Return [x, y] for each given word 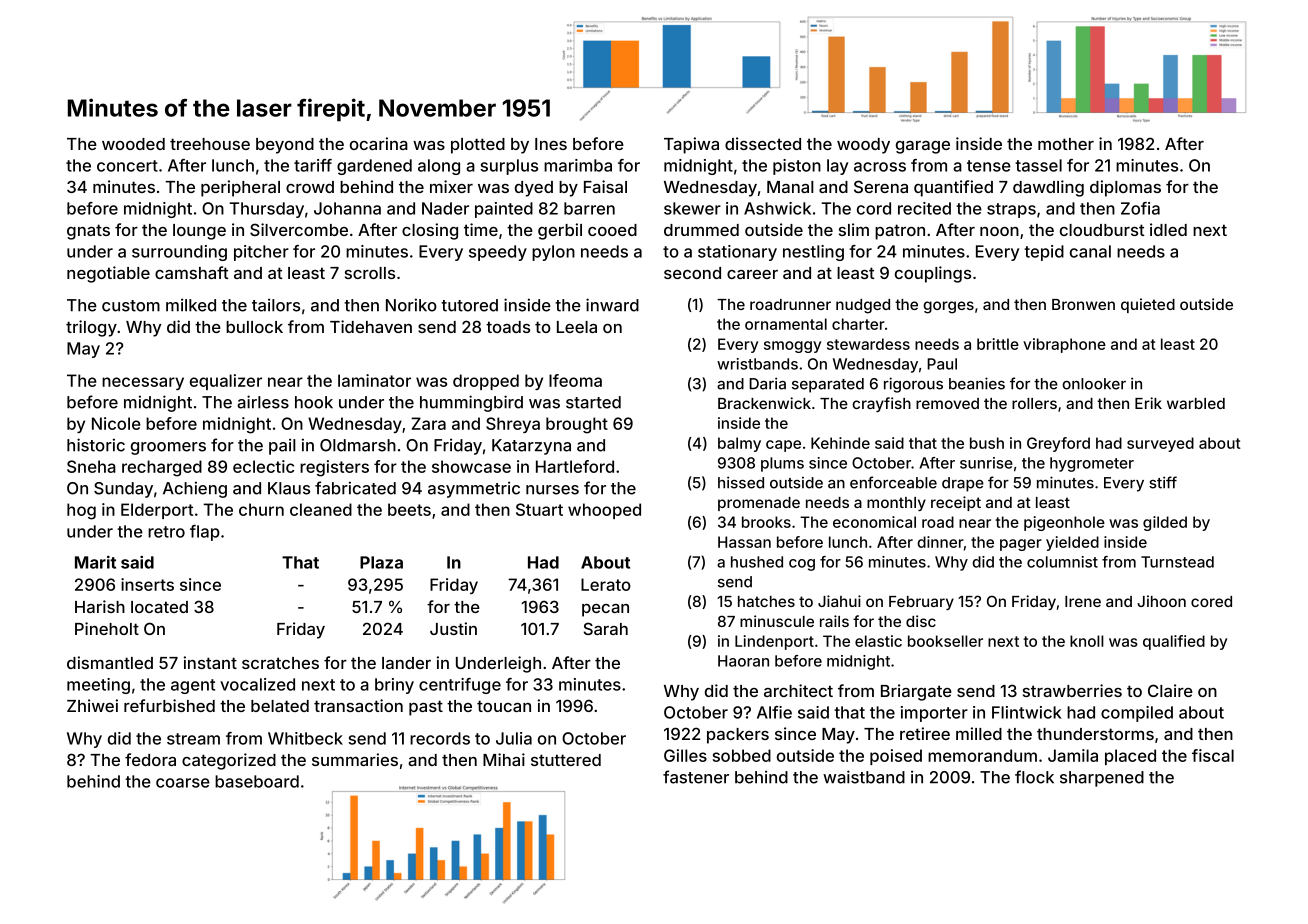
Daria [767, 383]
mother [1066, 144]
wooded [133, 144]
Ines [551, 144]
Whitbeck [305, 738]
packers [738, 736]
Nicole [116, 423]
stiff [1163, 482]
